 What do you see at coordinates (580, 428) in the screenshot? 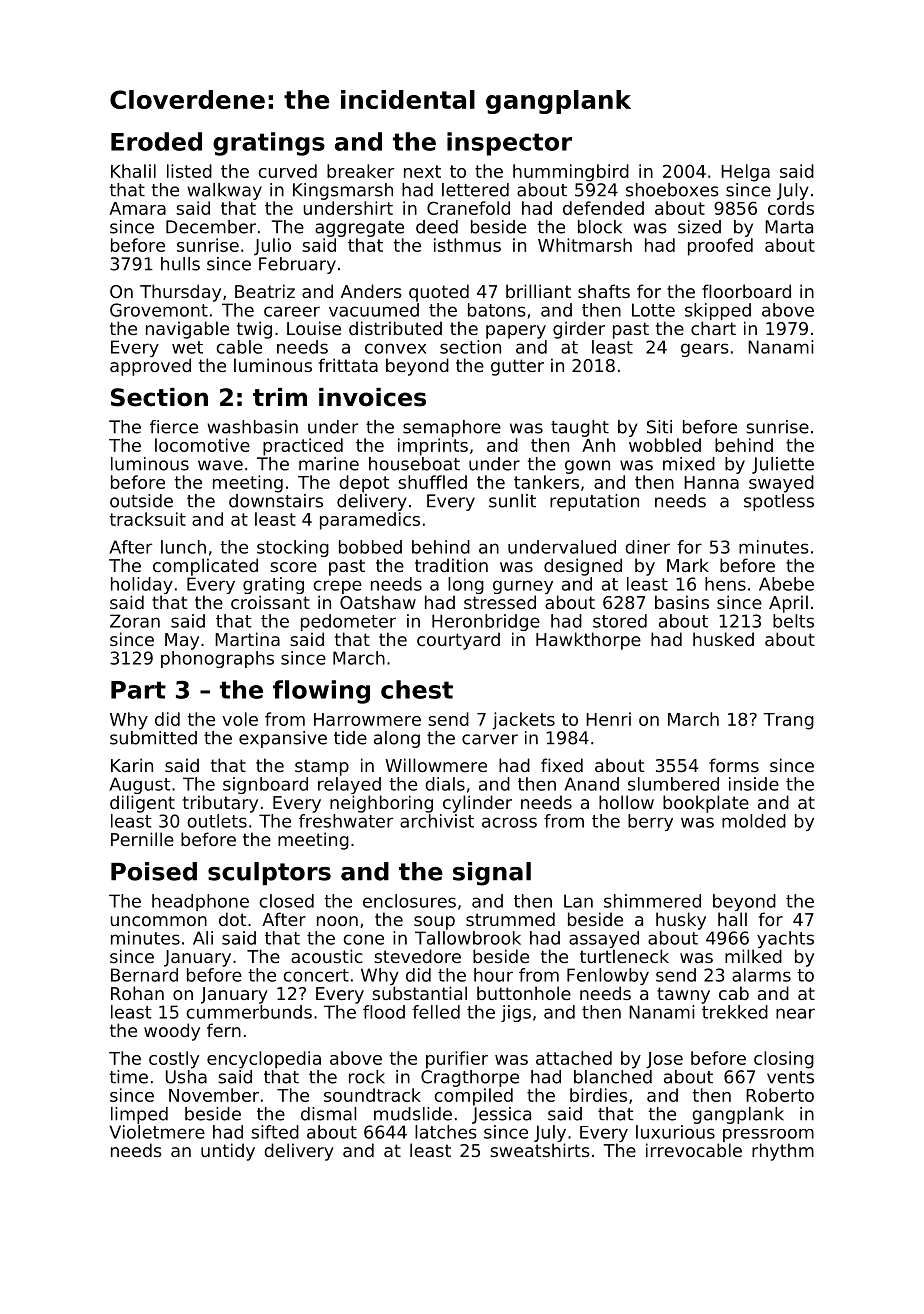
I see `taught` at bounding box center [580, 428].
